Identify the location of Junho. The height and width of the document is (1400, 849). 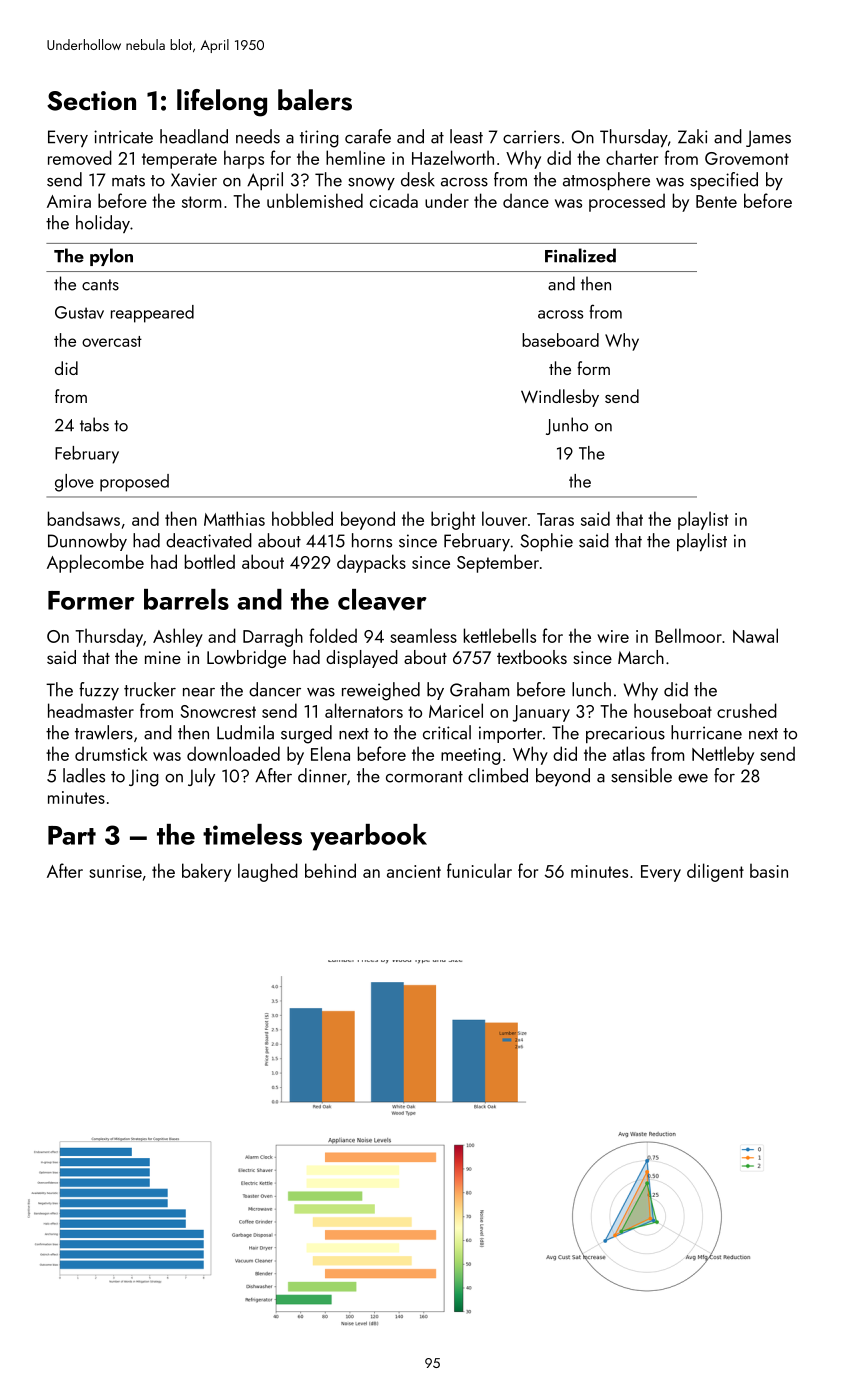
(567, 426).
